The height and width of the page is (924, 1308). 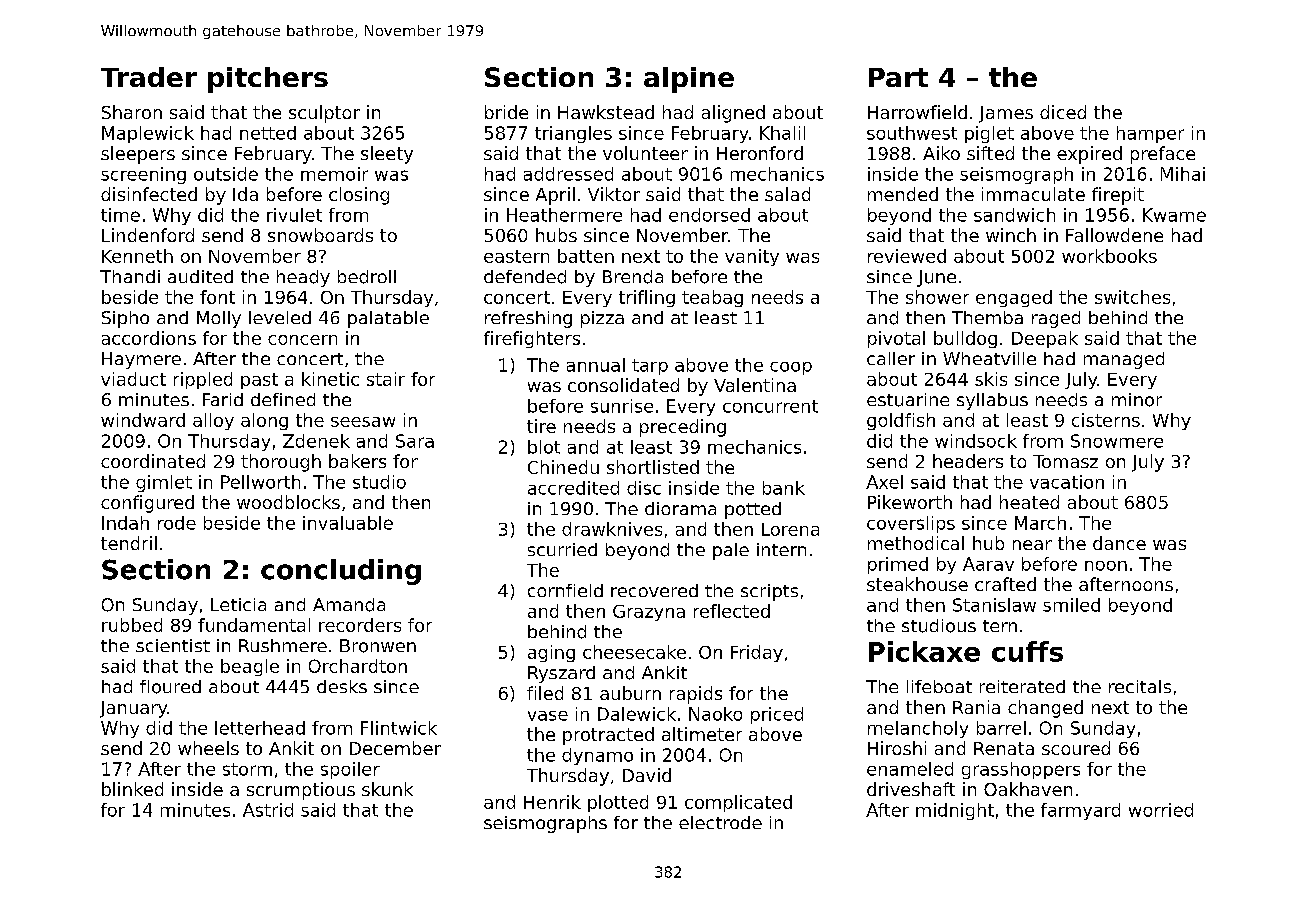 I want to click on Astrid, so click(x=268, y=810).
